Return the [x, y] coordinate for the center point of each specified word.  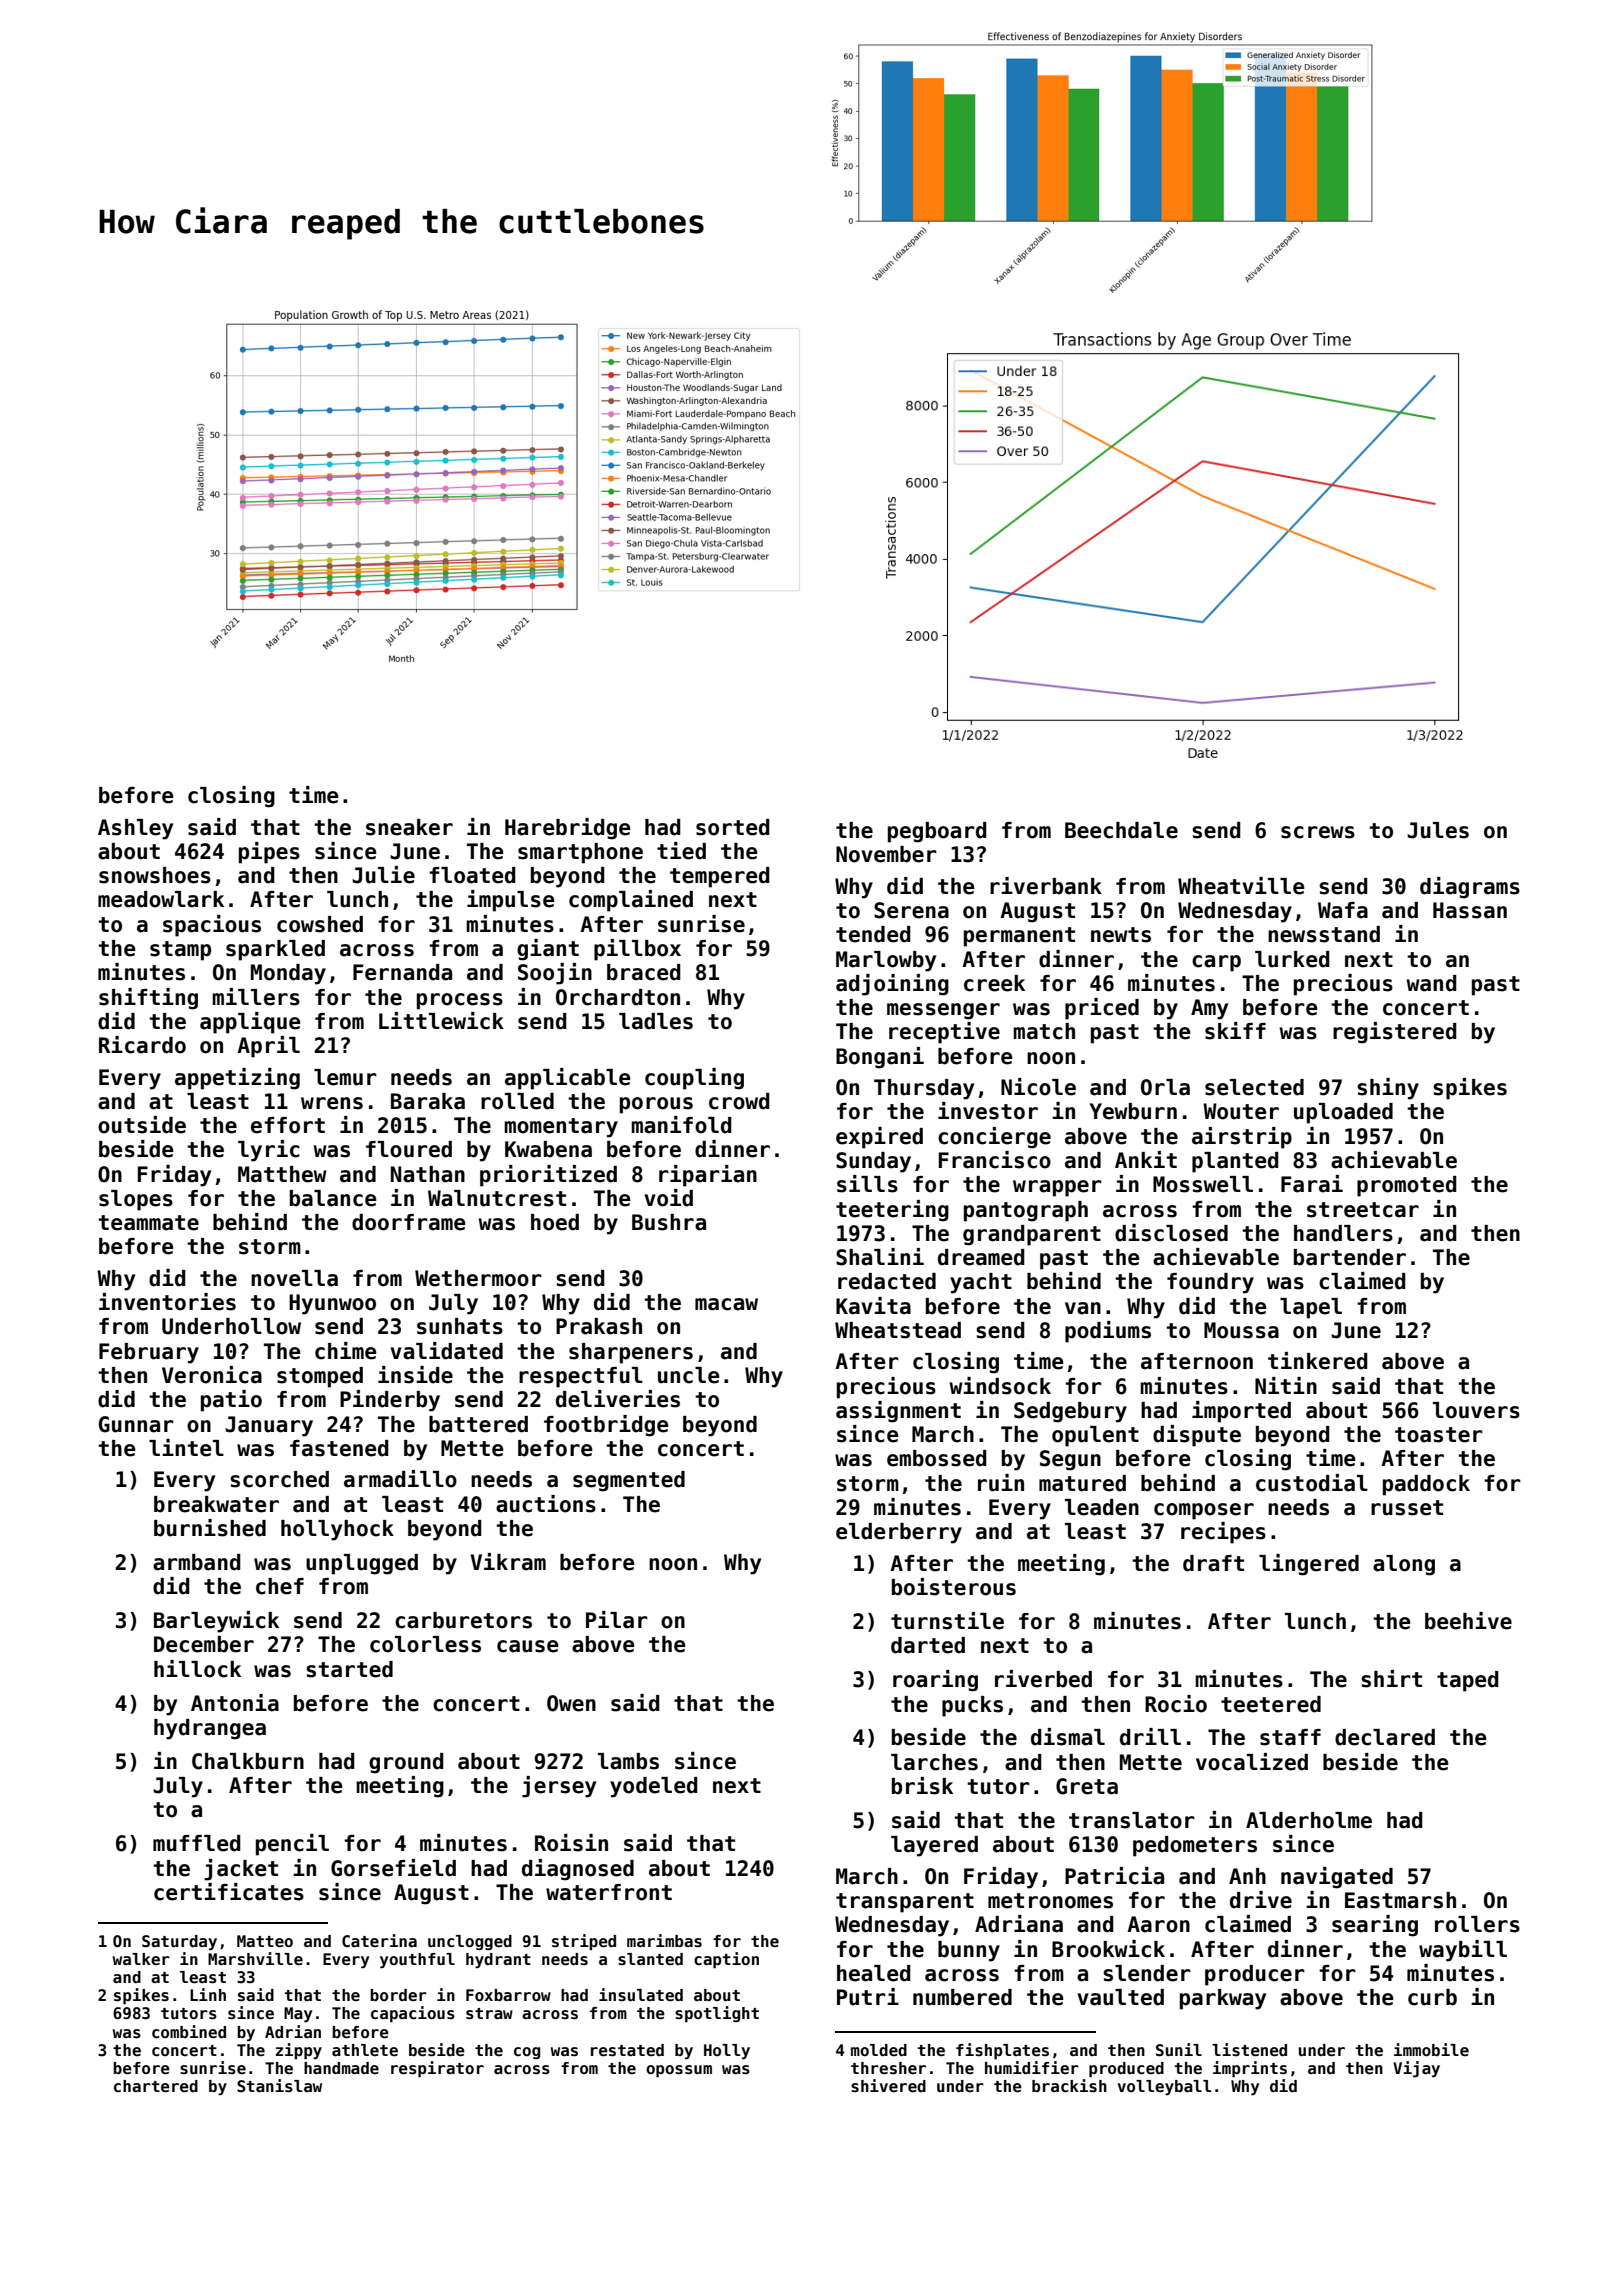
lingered [1309, 1565]
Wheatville [1241, 886]
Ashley [135, 829]
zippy [299, 2051]
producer [1255, 1975]
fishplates [1002, 2051]
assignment [898, 1412]
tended [873, 934]
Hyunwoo [332, 1304]
